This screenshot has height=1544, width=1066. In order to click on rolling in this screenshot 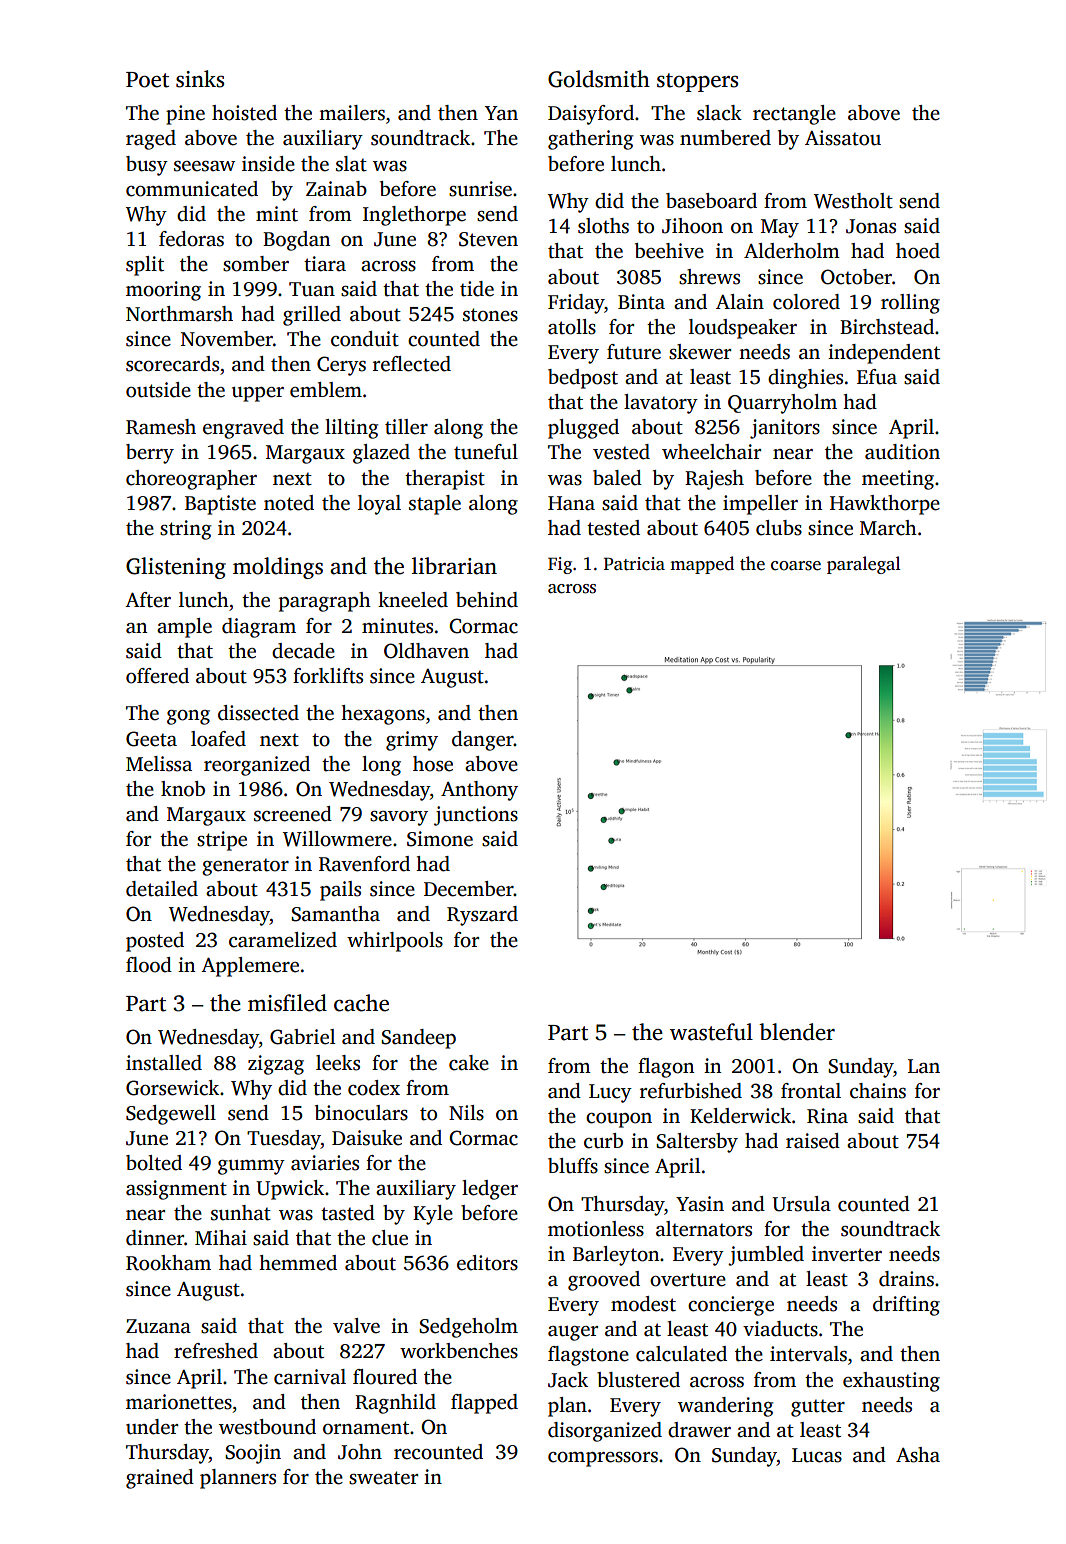, I will do `click(910, 304)`.
